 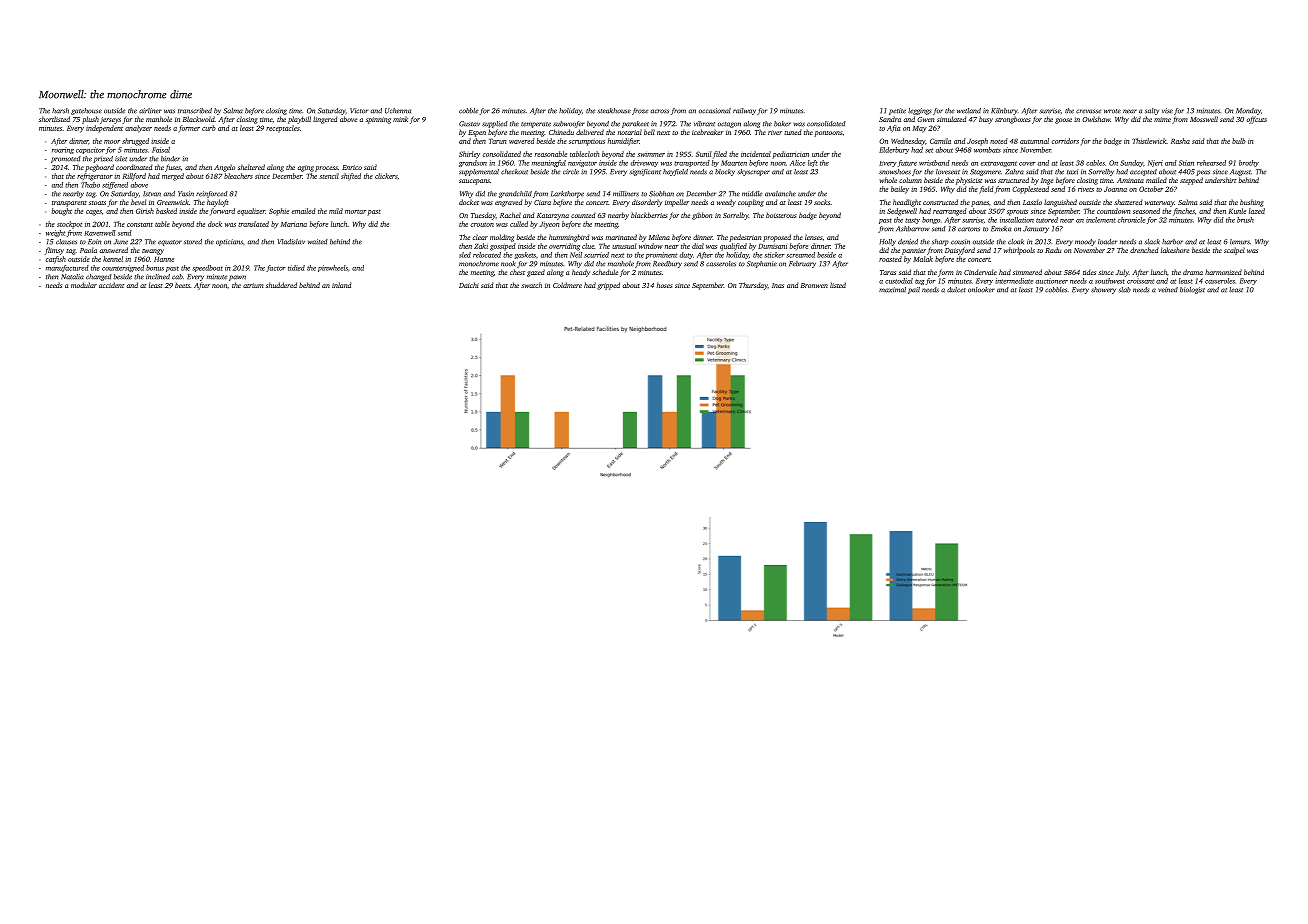 What do you see at coordinates (791, 155) in the document?
I see `pediatrician` at bounding box center [791, 155].
